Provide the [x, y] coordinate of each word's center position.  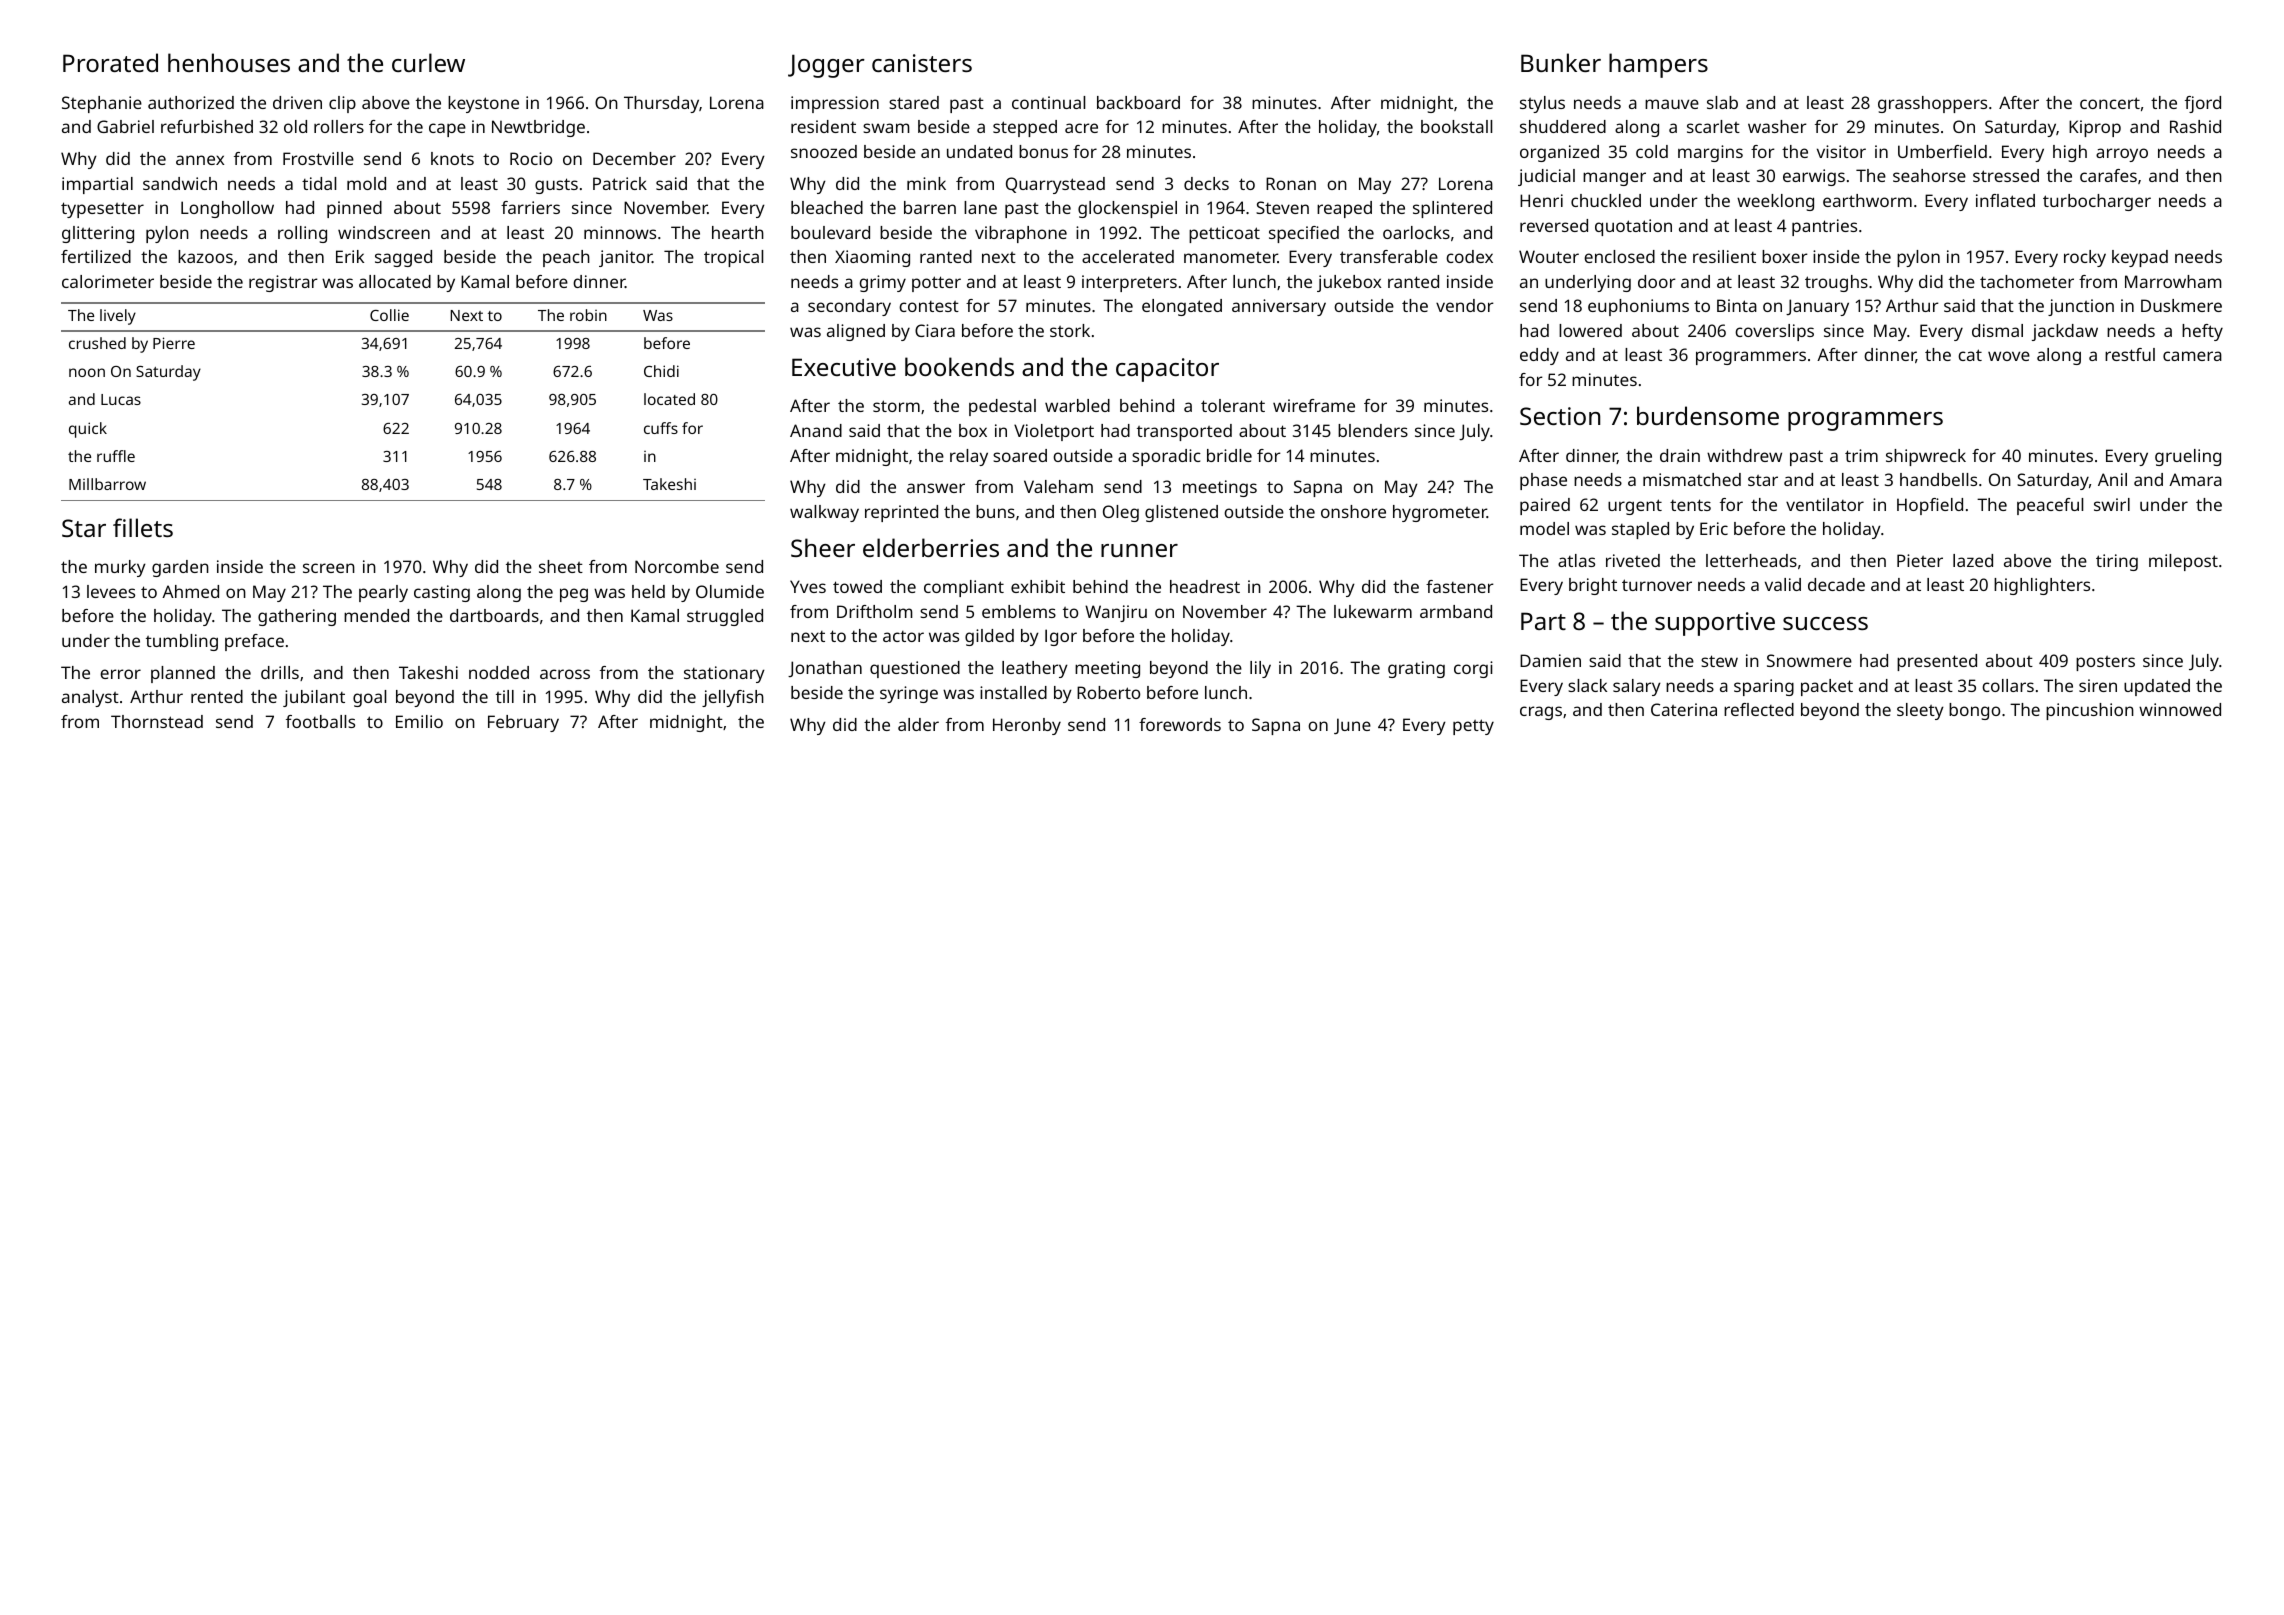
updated [2157, 687]
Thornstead [157, 721]
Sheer [823, 547]
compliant [964, 588]
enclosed [1619, 256]
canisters [922, 63]
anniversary [1279, 307]
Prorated [110, 62]
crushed [97, 343]
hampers [1658, 65]
